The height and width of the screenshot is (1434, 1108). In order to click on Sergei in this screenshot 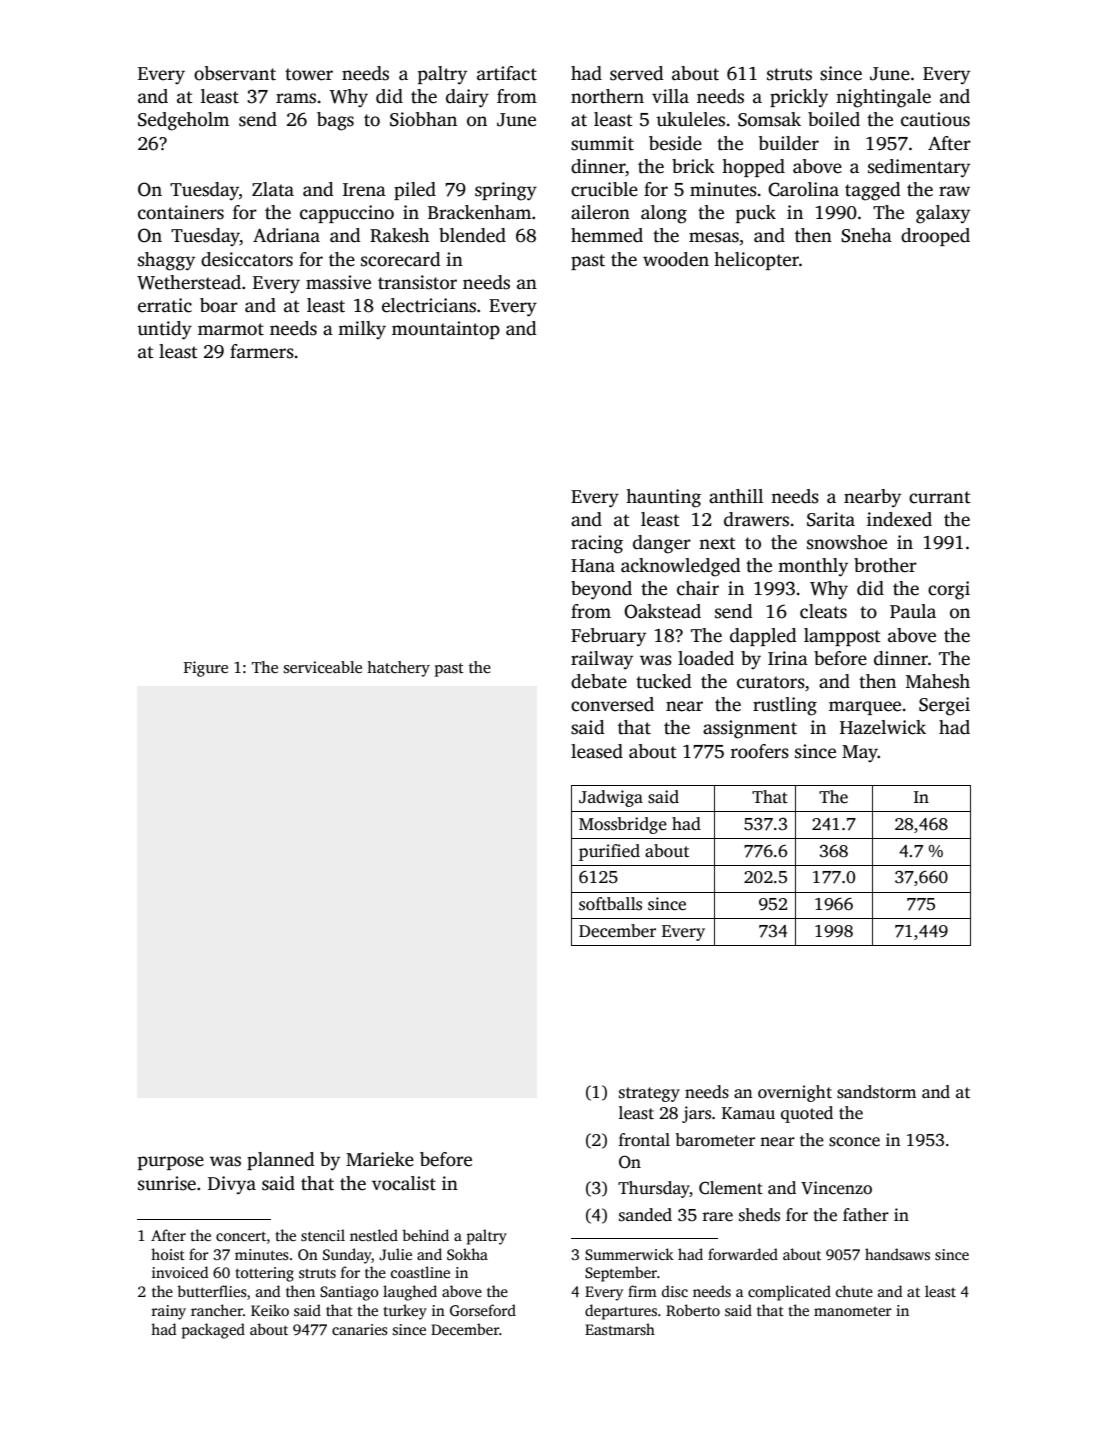, I will do `click(944, 706)`.
